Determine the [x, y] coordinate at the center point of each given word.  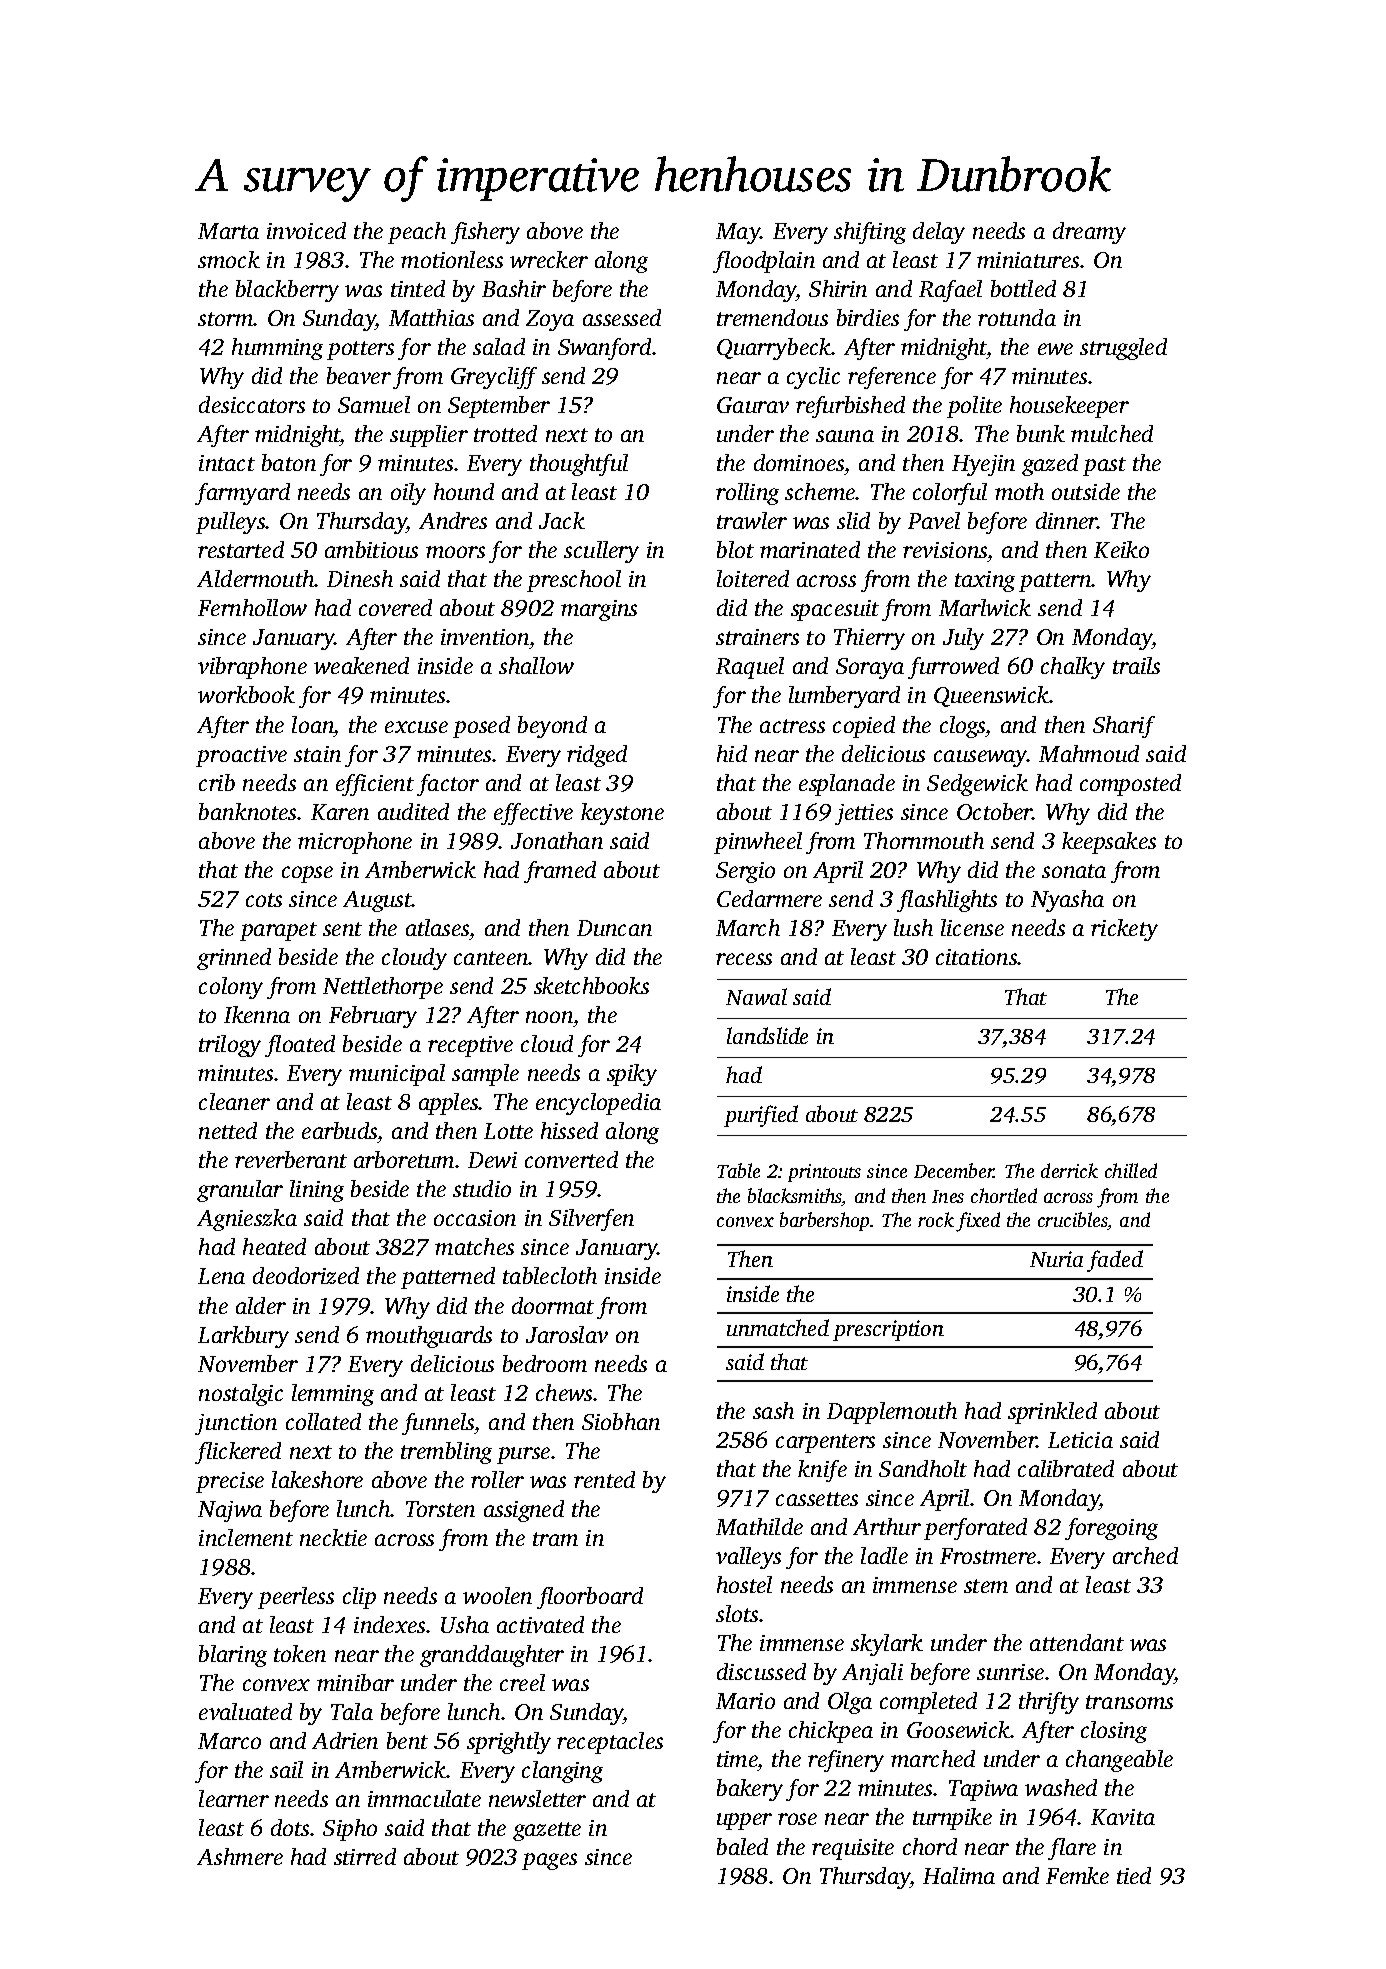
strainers [757, 637]
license [972, 927]
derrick [1069, 1170]
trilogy [230, 1046]
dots [290, 1827]
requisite [853, 1849]
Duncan [614, 928]
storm [226, 319]
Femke [1077, 1875]
